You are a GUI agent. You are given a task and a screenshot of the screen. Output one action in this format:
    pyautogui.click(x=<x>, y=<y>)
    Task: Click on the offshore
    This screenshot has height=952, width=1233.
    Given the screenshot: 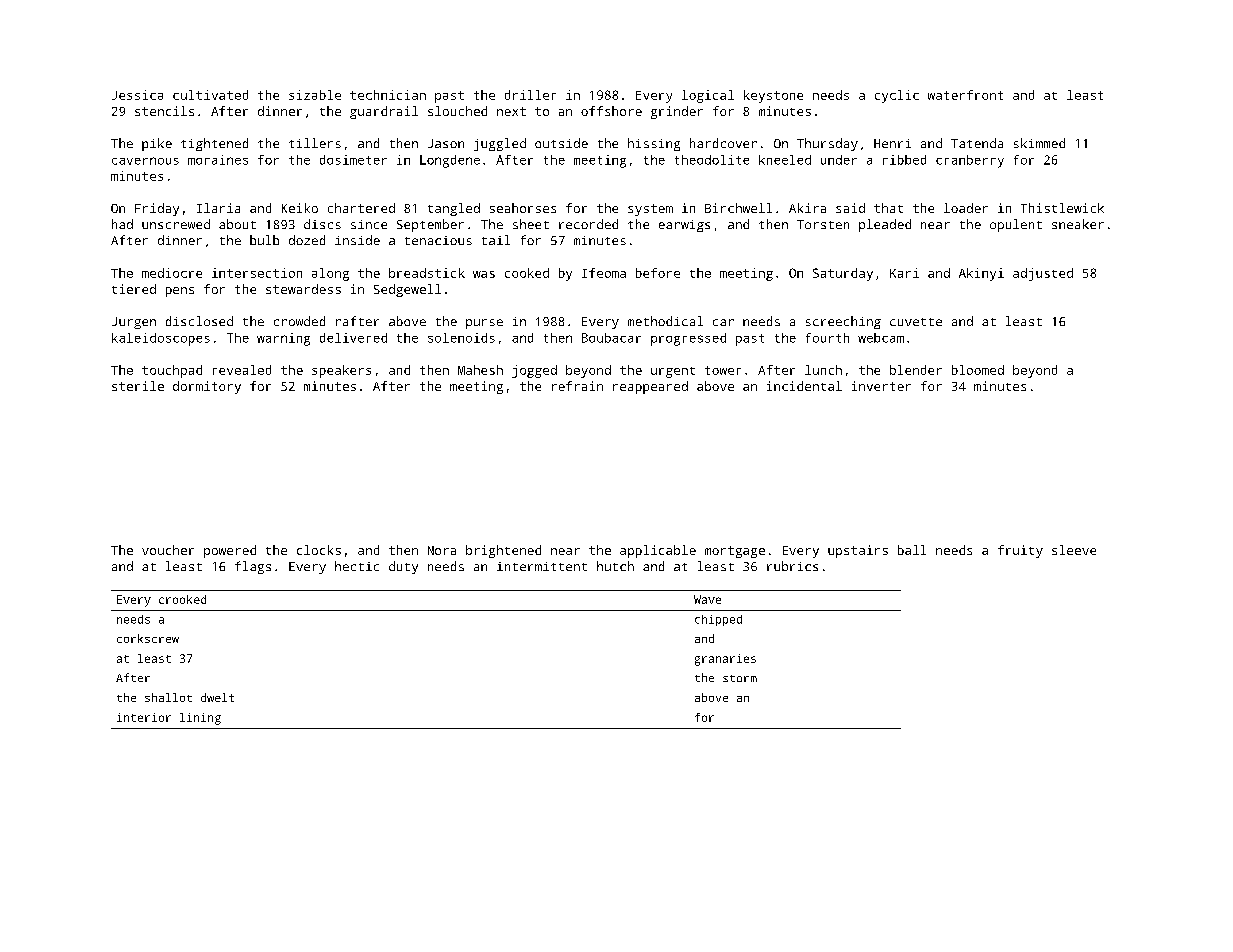 What is the action you would take?
    pyautogui.click(x=611, y=111)
